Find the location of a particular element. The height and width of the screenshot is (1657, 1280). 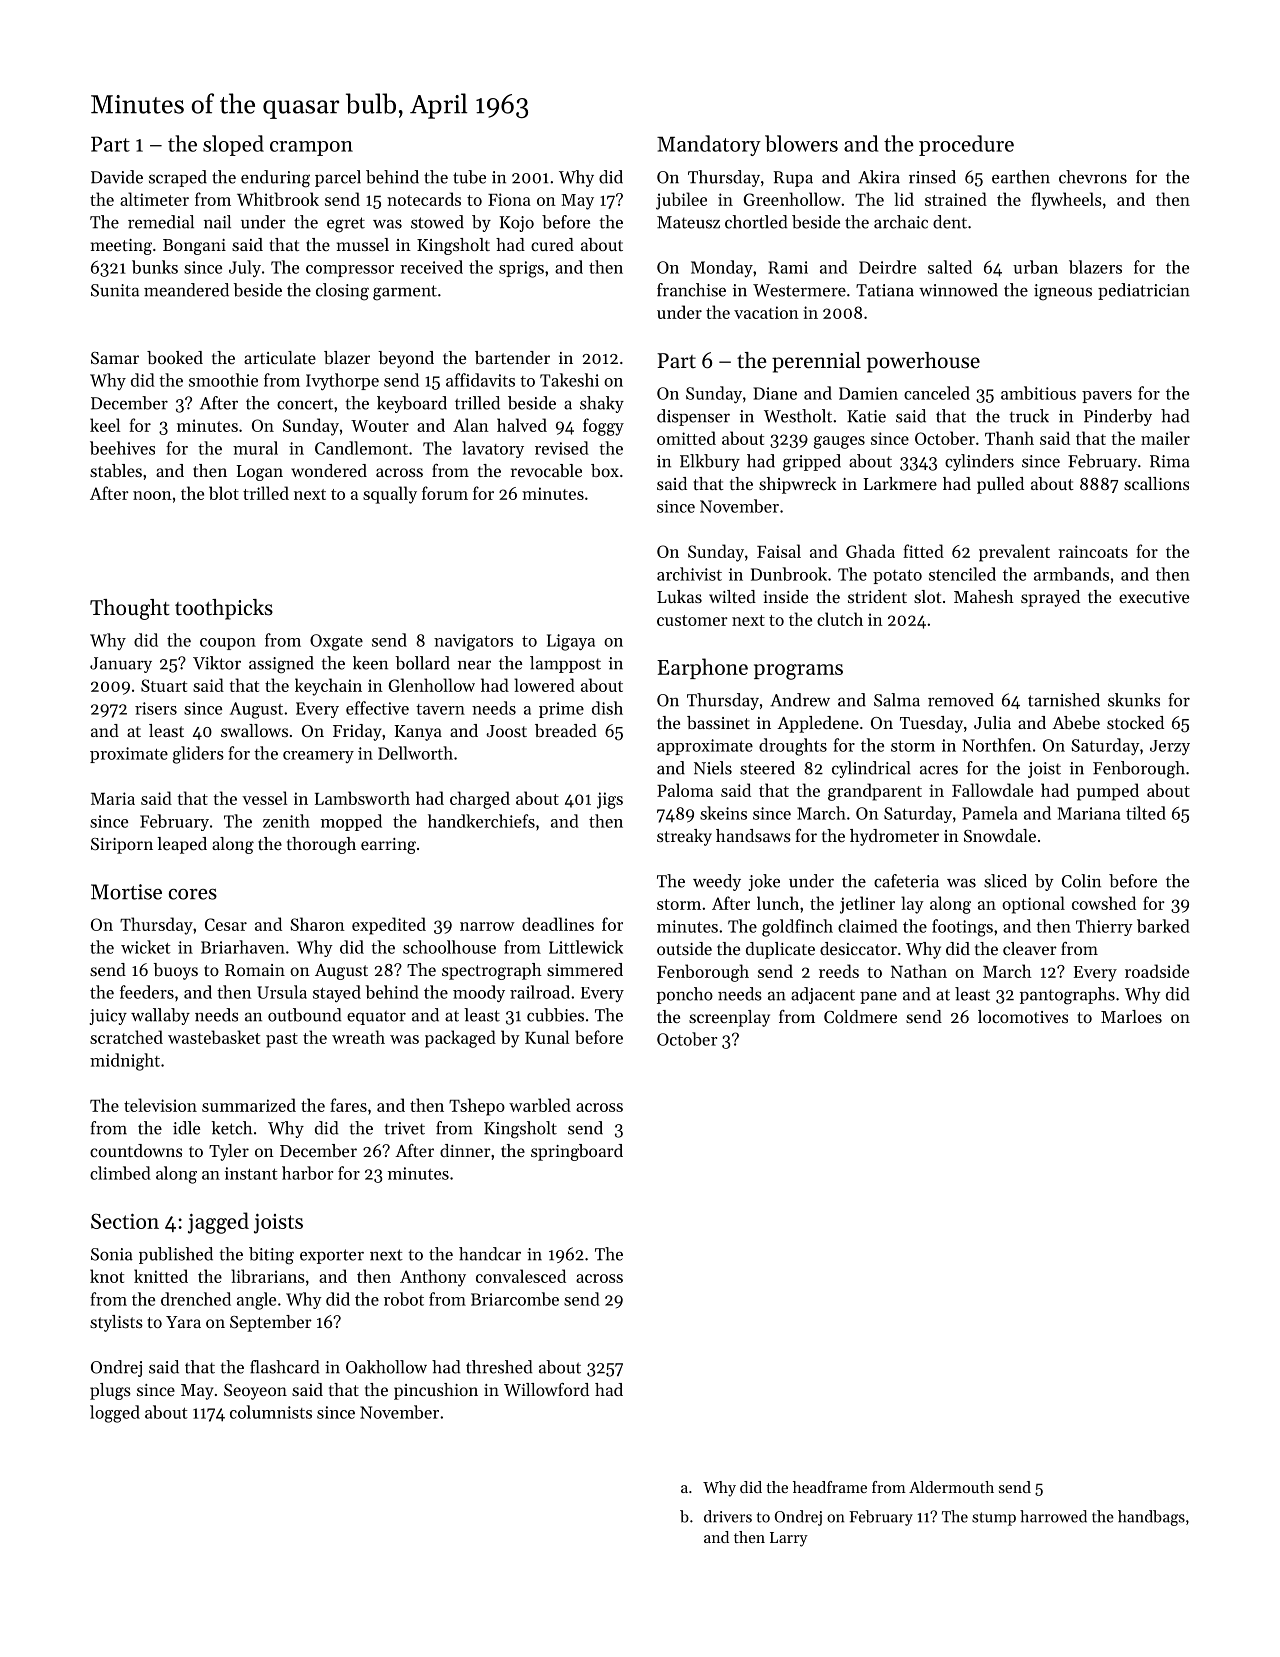

barked is located at coordinates (1163, 926).
